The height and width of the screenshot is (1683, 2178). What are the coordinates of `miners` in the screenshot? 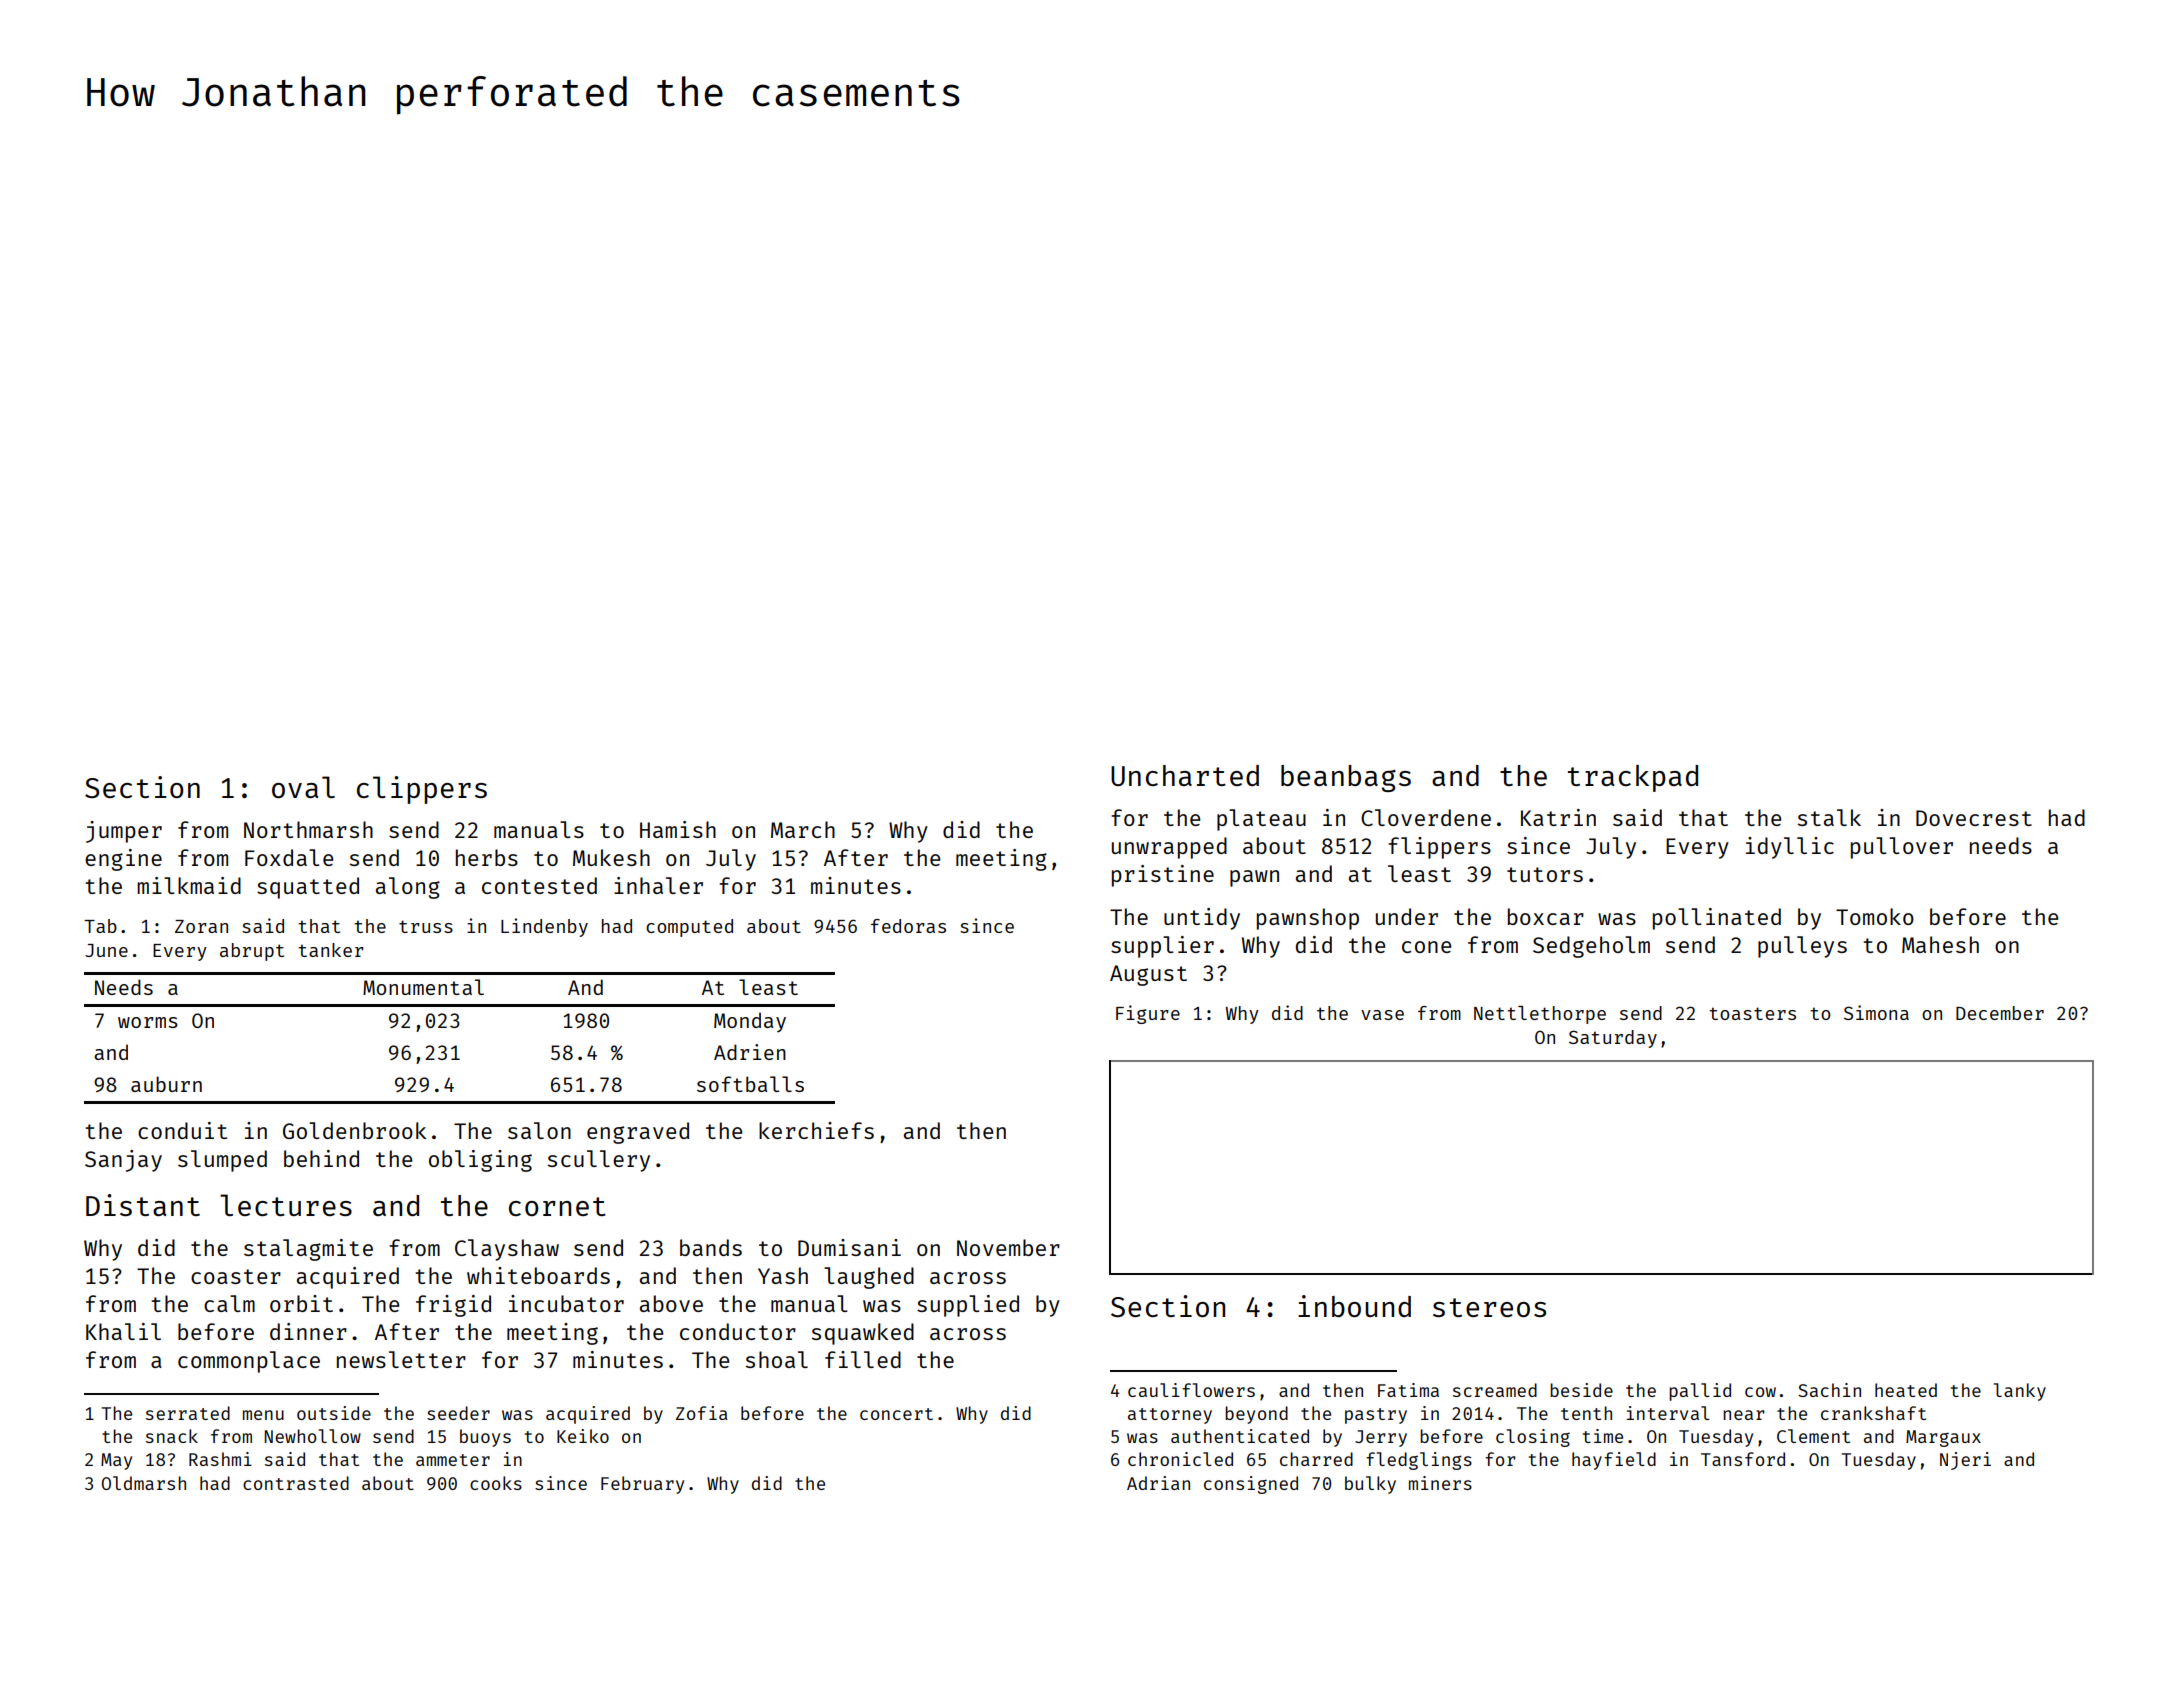 It's located at (1440, 1483).
